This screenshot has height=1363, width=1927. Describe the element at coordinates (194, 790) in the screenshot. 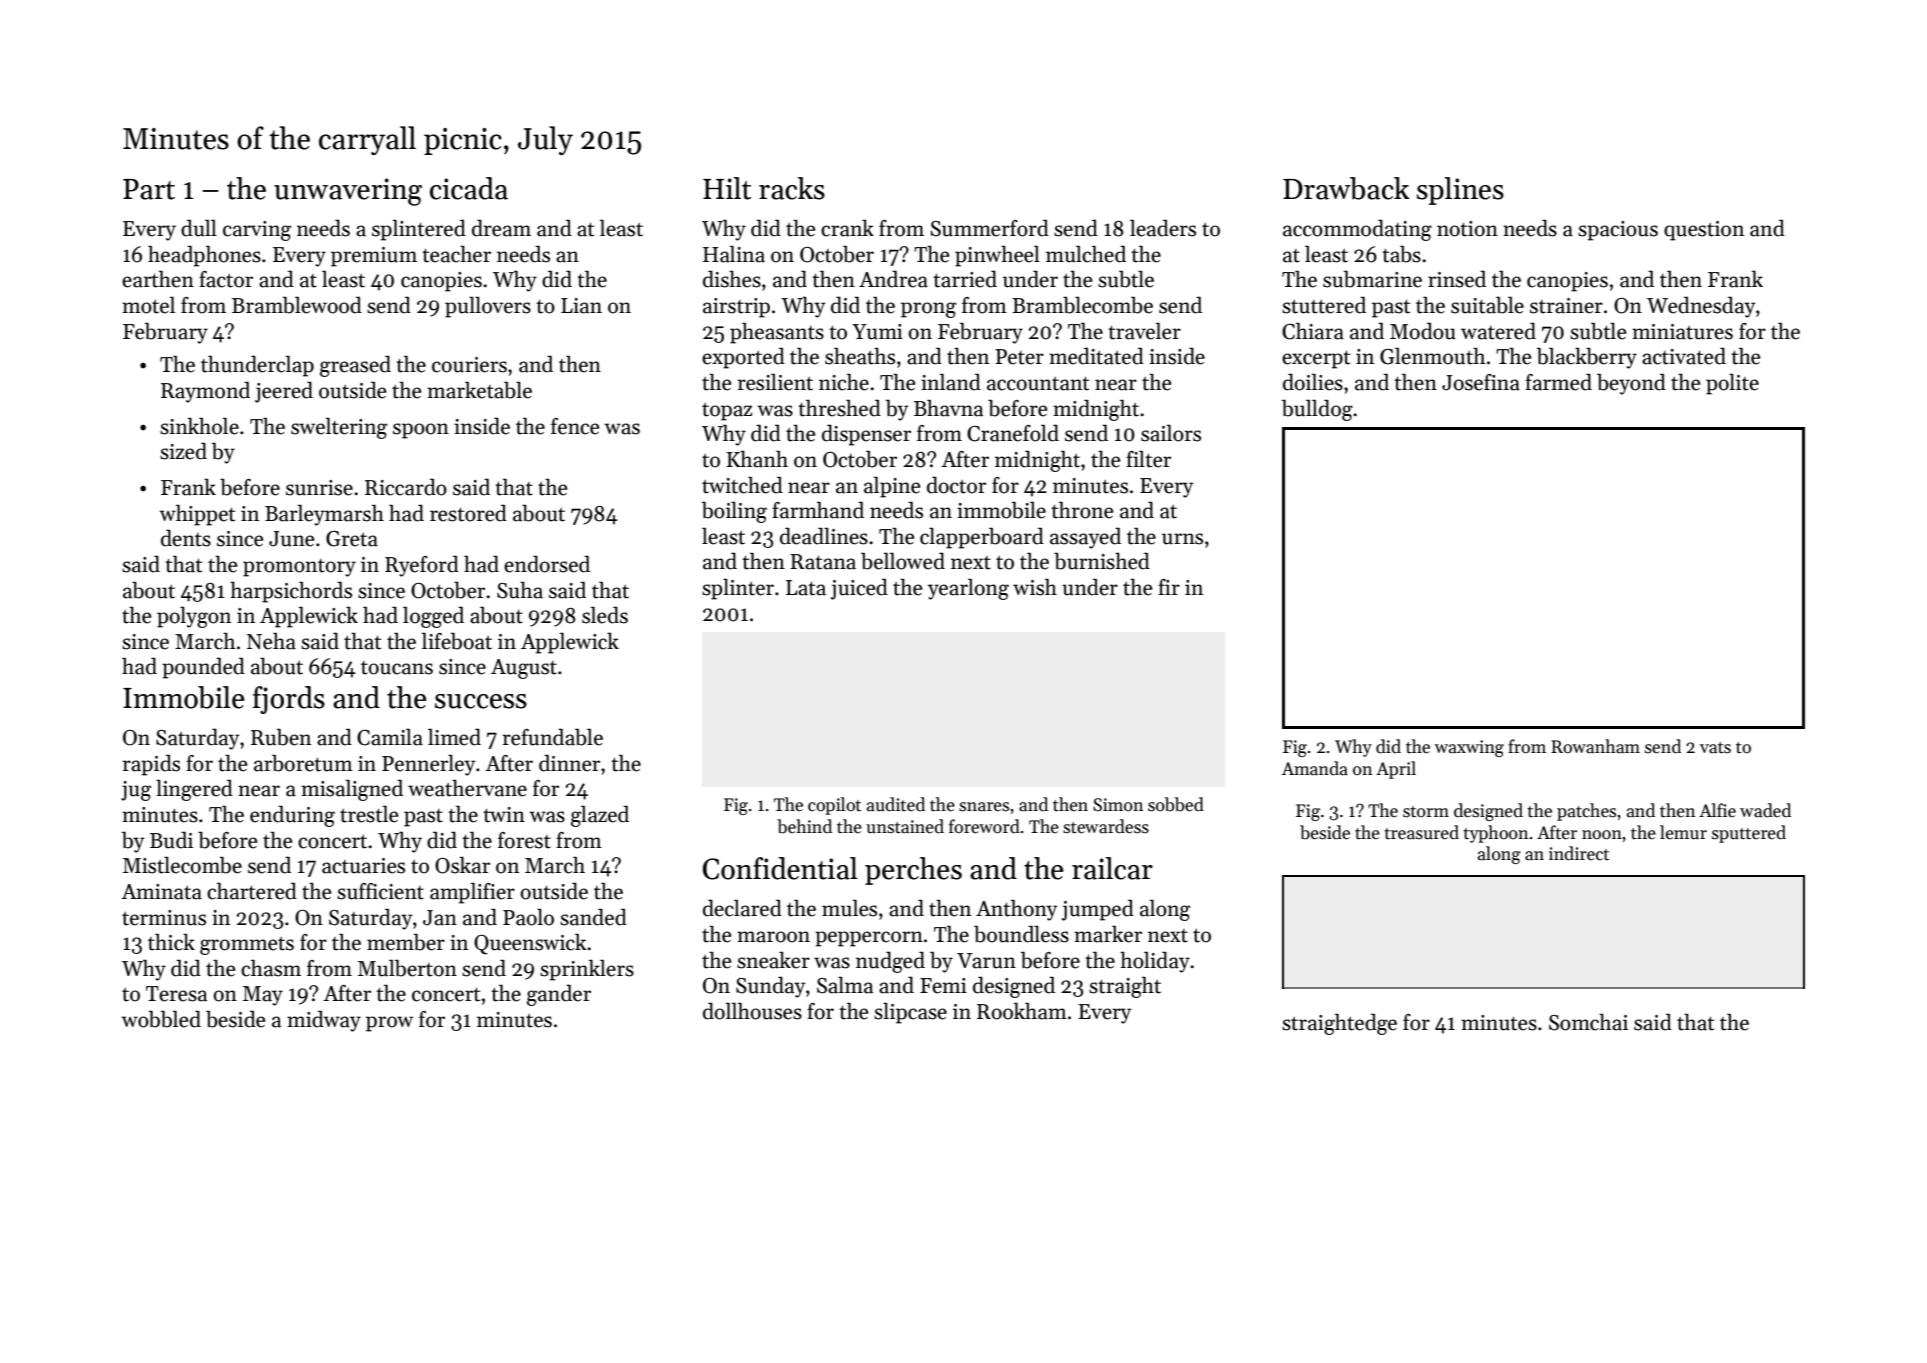

I see `lingered` at that location.
